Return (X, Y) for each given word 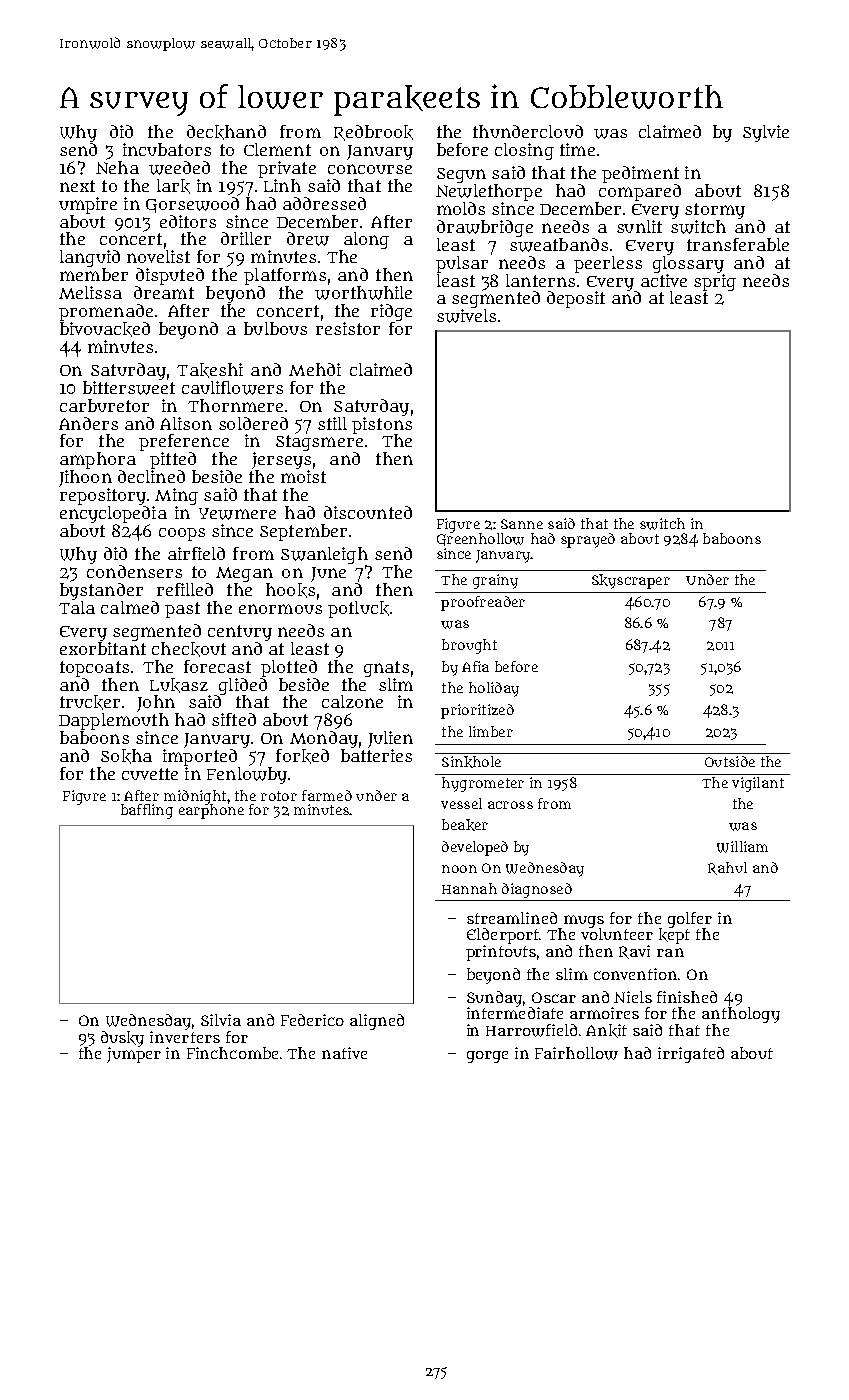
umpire (88, 205)
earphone (211, 811)
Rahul (727, 868)
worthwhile (363, 293)
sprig (715, 282)
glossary (688, 264)
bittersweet (129, 388)
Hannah (469, 888)
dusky (122, 1039)
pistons (382, 425)
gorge (487, 1057)
